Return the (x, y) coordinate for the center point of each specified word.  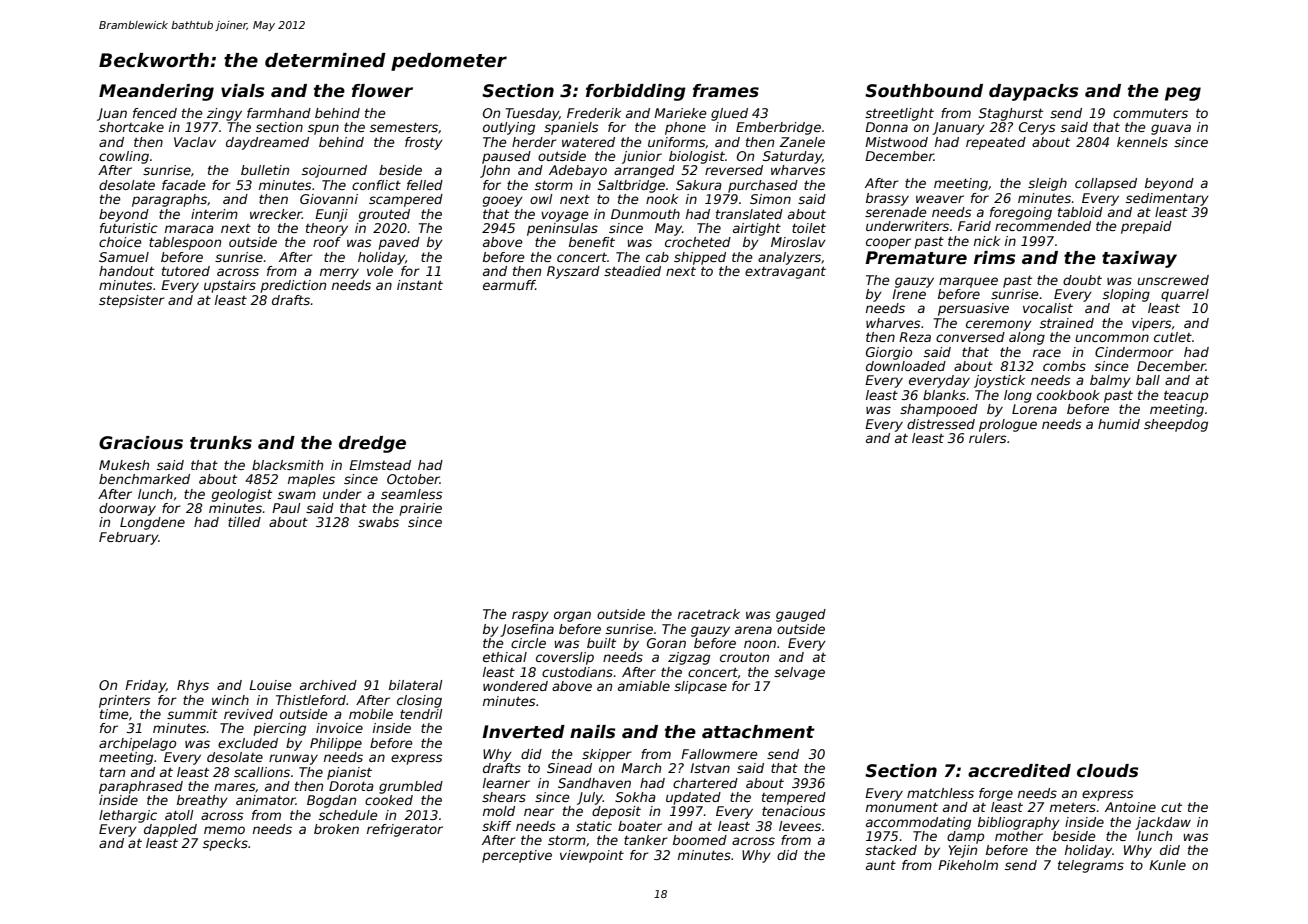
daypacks (1033, 92)
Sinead (569, 768)
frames (726, 91)
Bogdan (331, 801)
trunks (221, 443)
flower (382, 91)
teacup (1186, 396)
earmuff (509, 285)
